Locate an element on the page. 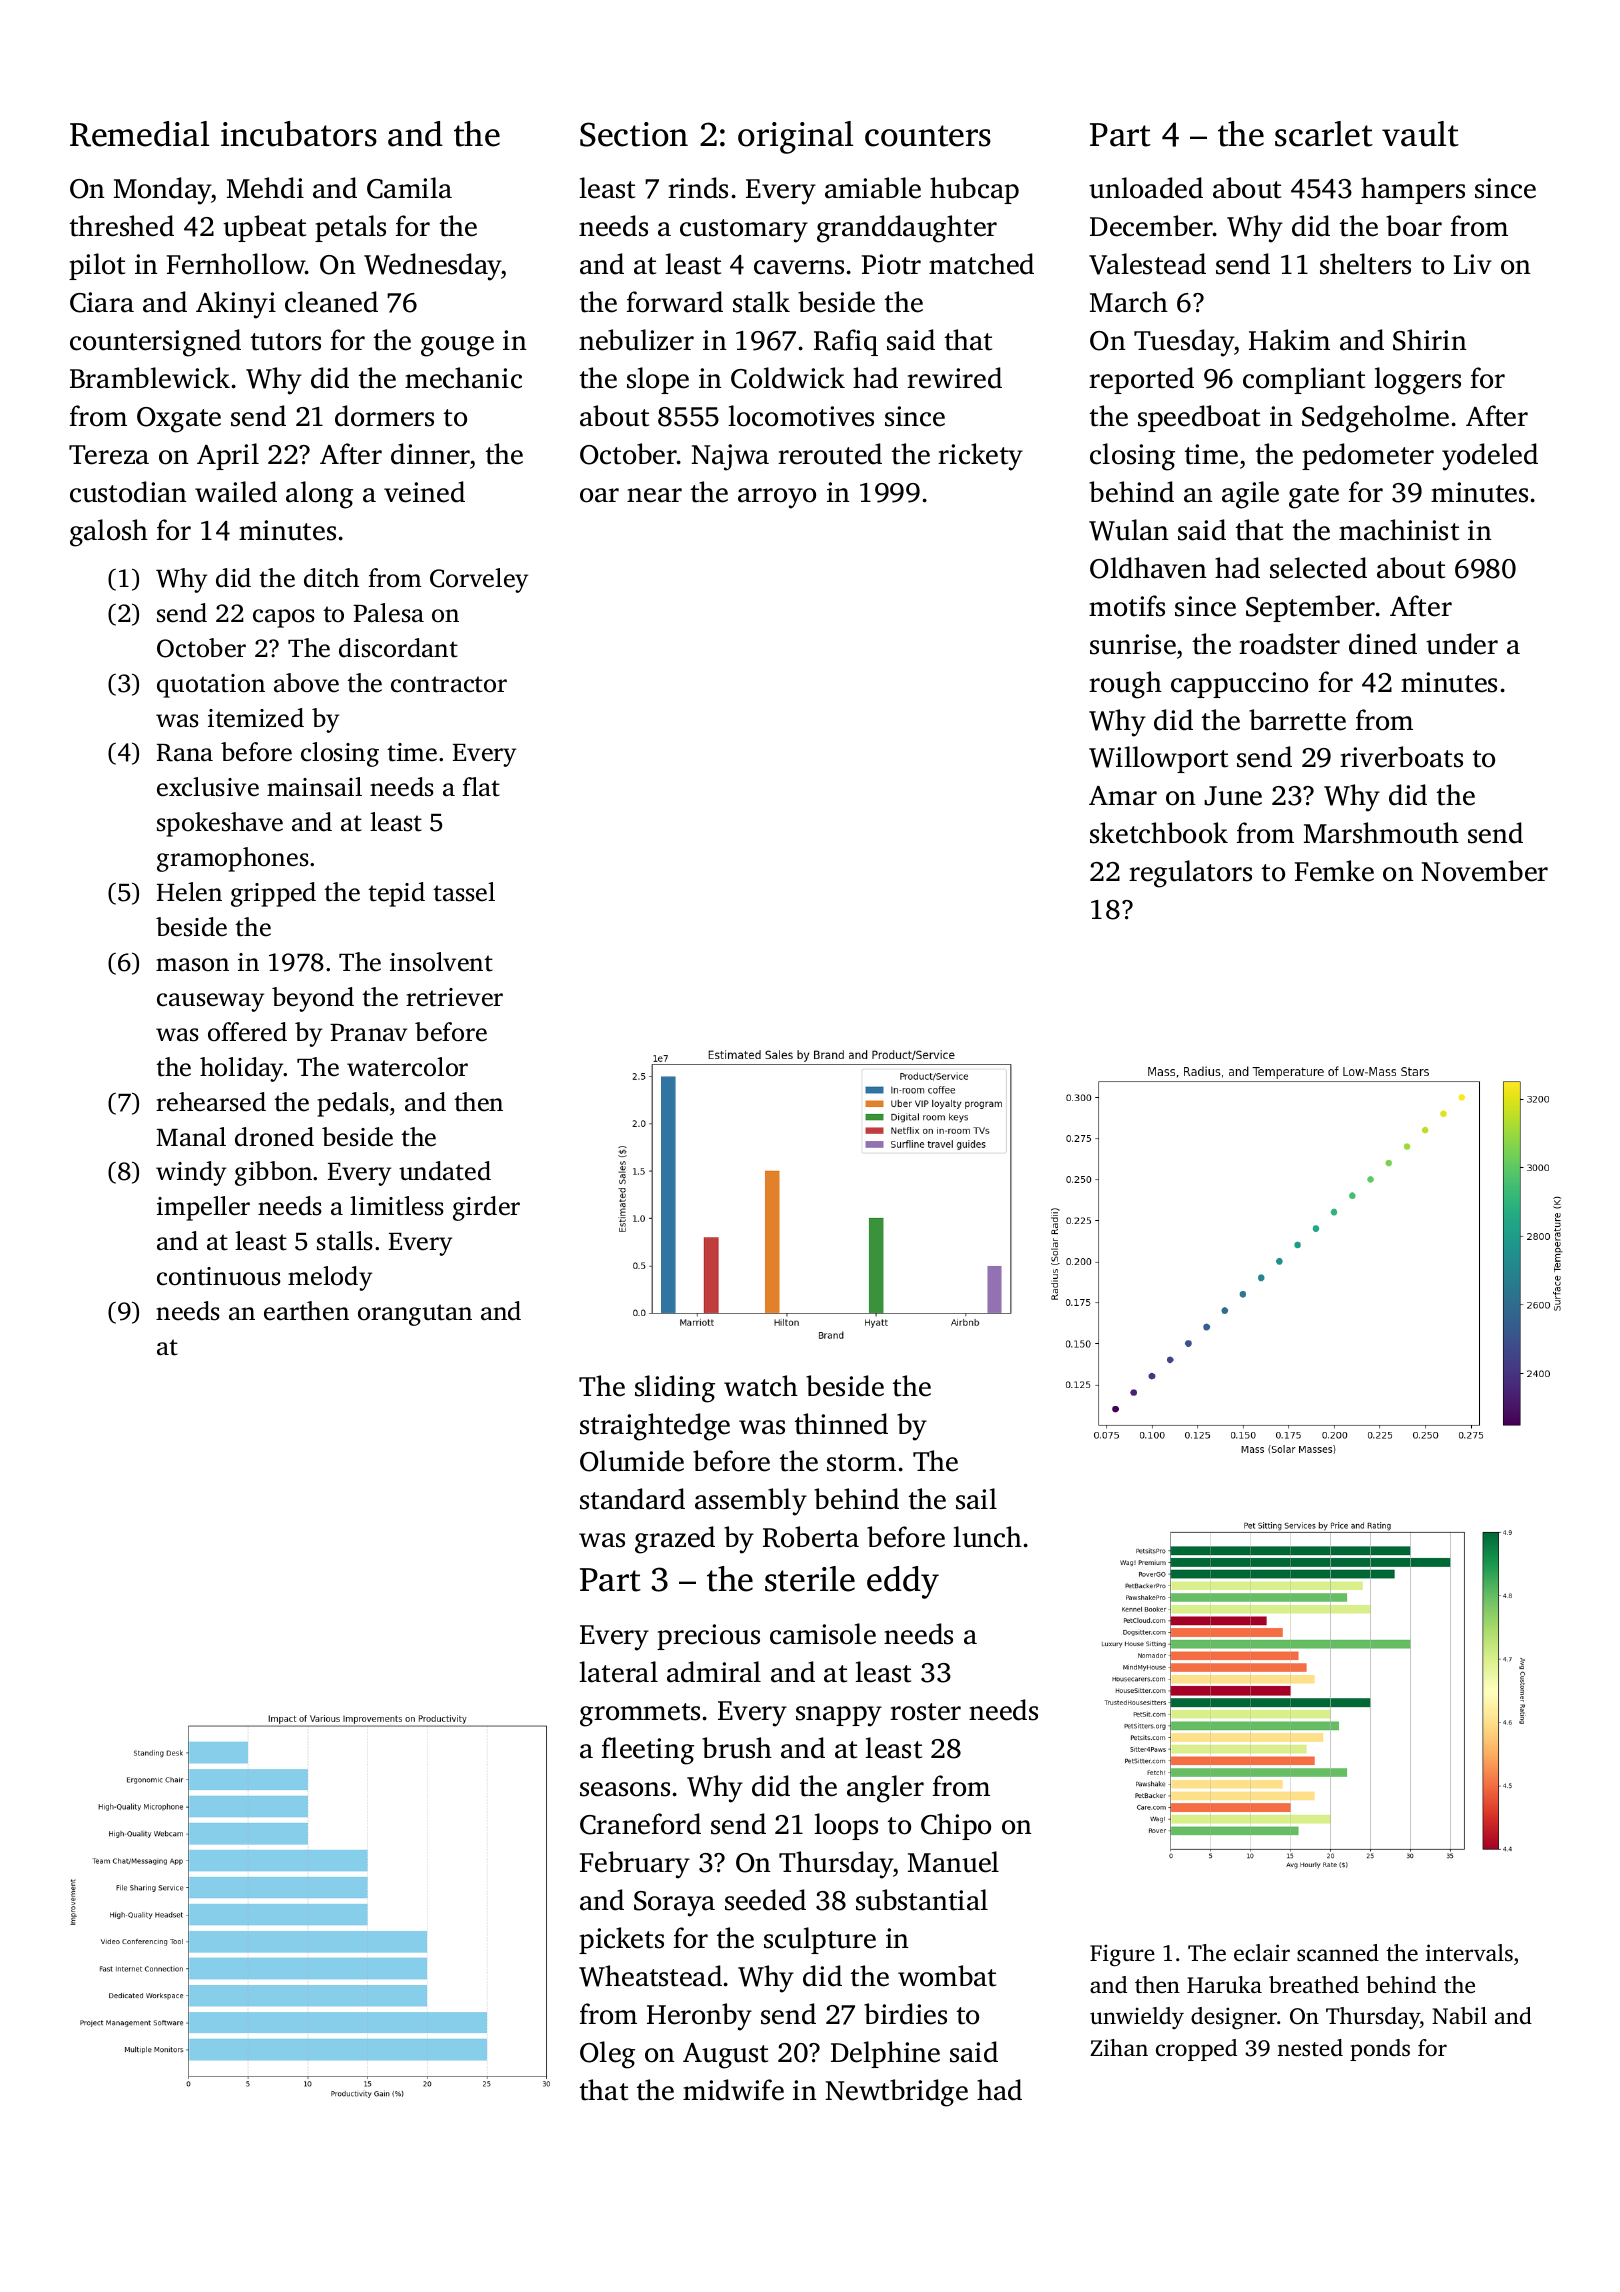  original is located at coordinates (795, 137).
